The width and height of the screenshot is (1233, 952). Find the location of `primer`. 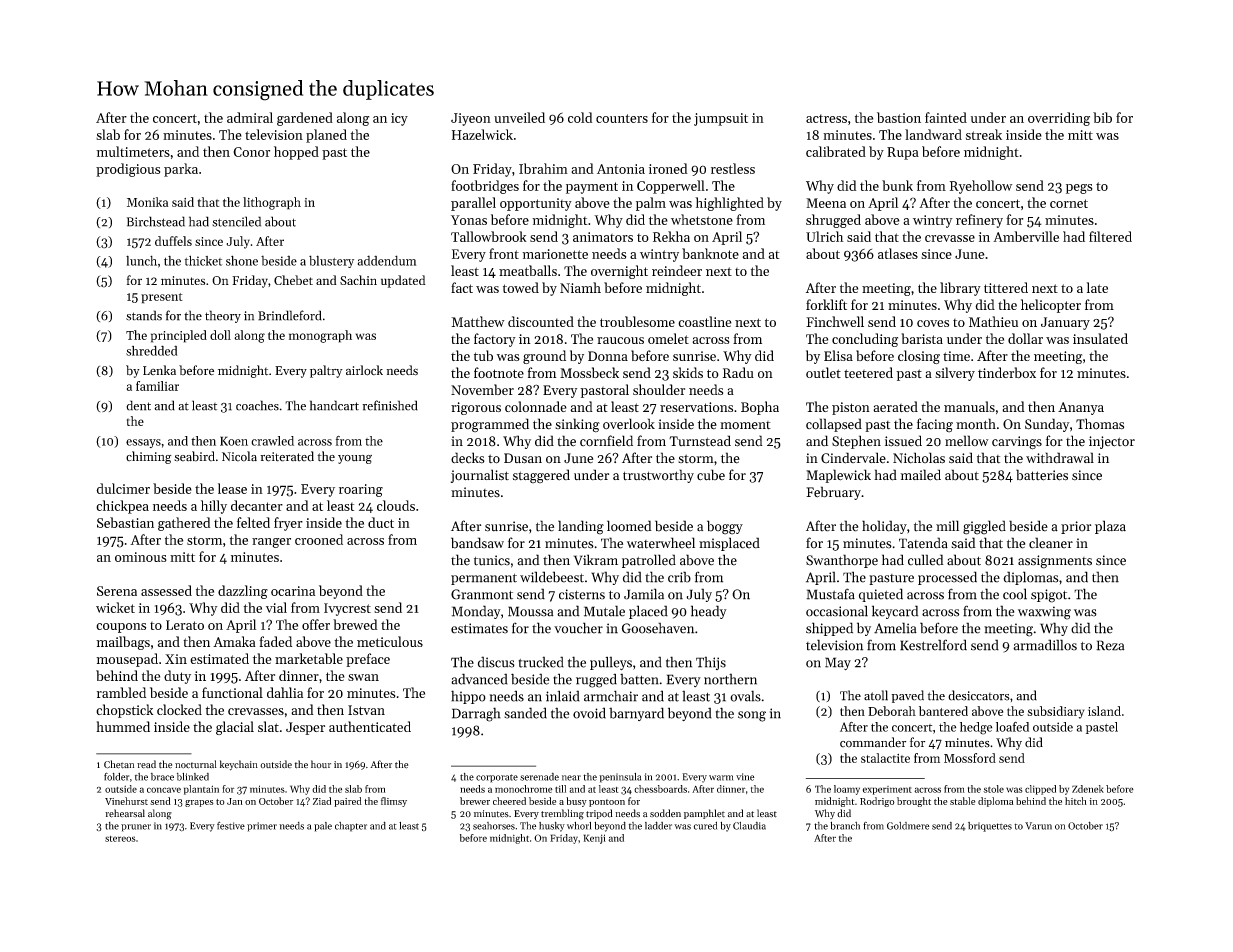

primer is located at coordinates (262, 827).
